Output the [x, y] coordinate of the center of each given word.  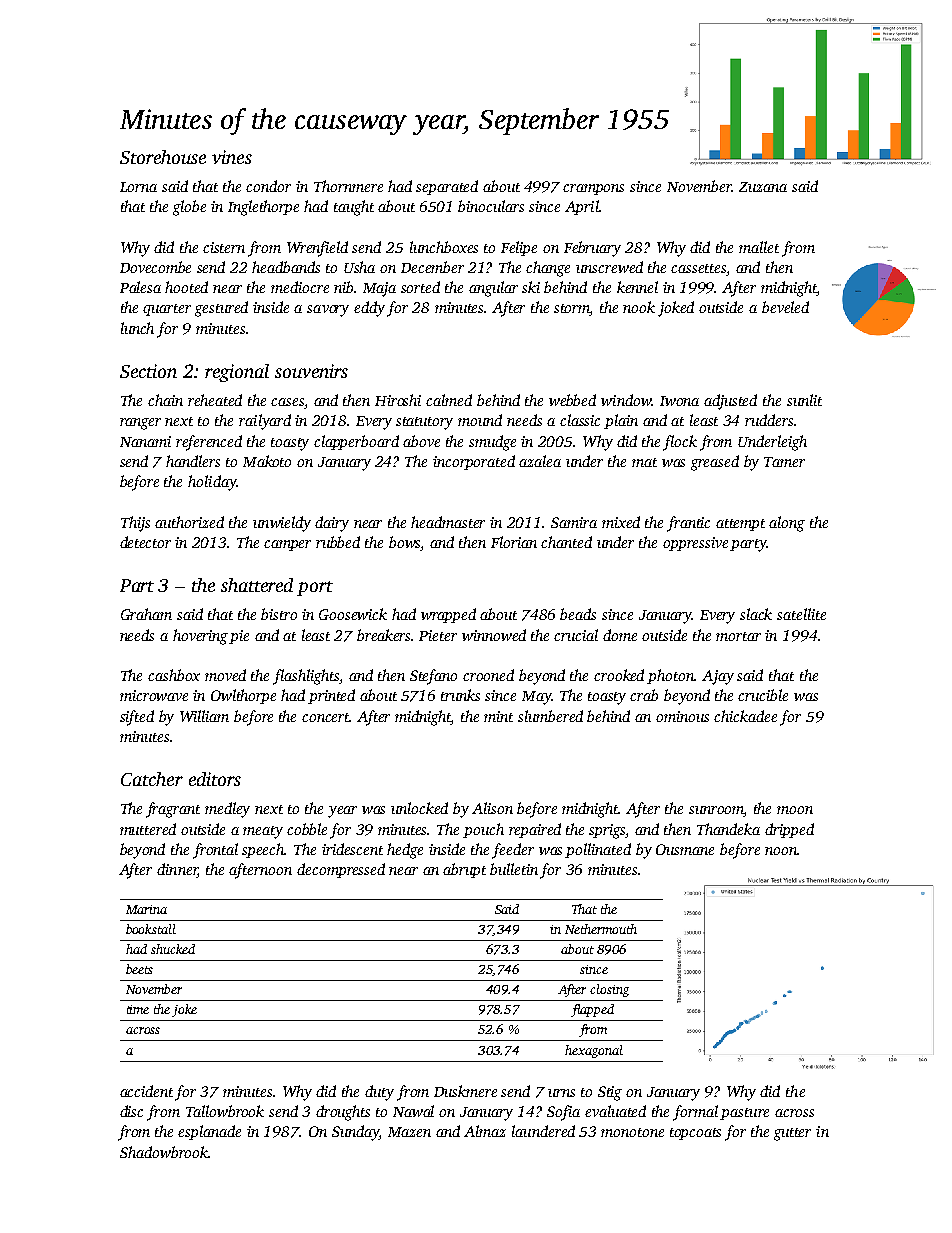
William [204, 716]
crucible [763, 695]
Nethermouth [601, 929]
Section [148, 371]
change [548, 269]
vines [232, 157]
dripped [789, 830]
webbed [572, 400]
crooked [619, 675]
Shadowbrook [164, 1152]
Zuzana [763, 187]
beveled [785, 307]
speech [263, 850]
